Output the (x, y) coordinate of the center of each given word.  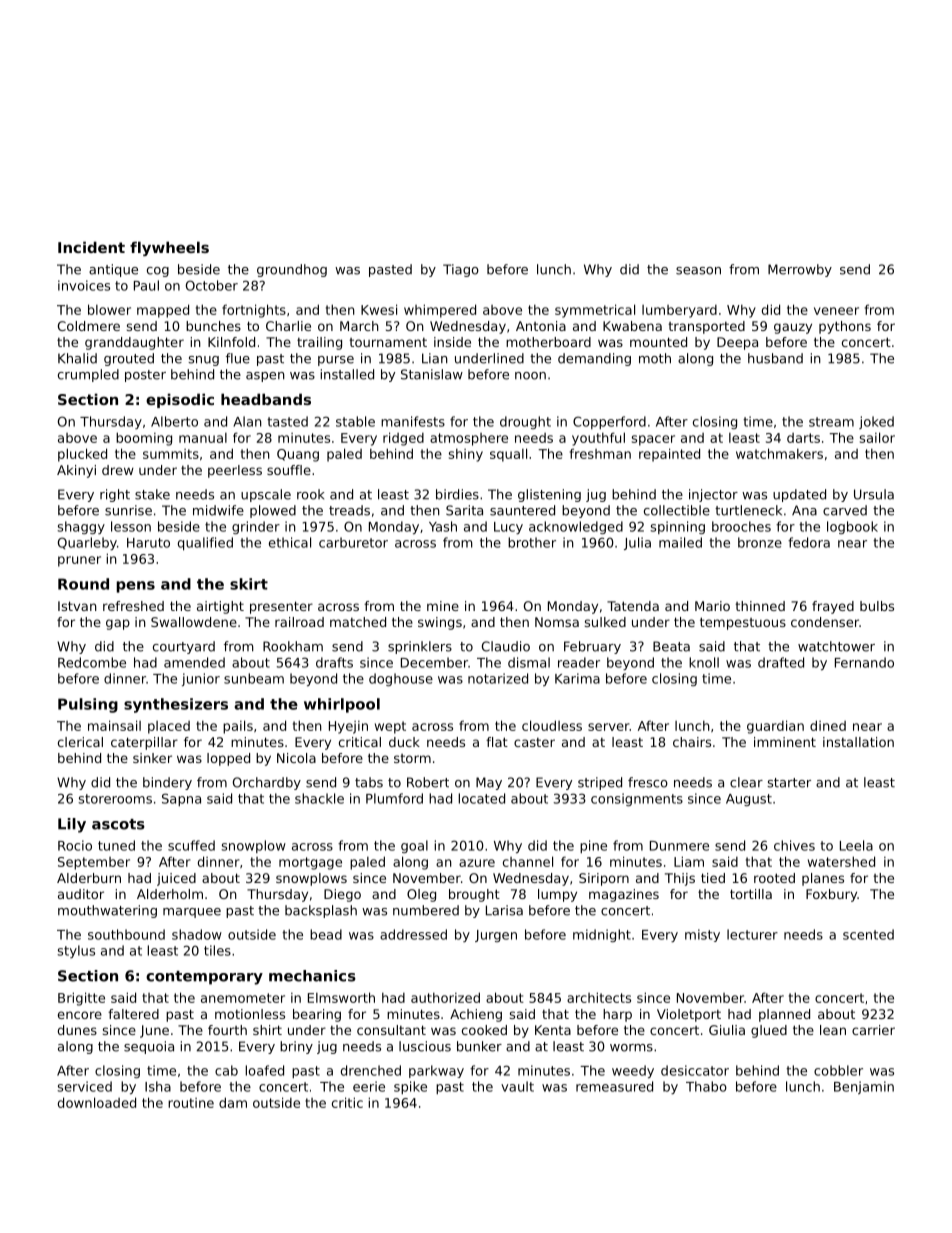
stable (355, 421)
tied (713, 878)
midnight (602, 935)
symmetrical (595, 311)
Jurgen (496, 936)
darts (803, 438)
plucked (82, 455)
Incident (91, 247)
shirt (267, 1030)
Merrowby (800, 270)
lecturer (752, 934)
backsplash (321, 911)
